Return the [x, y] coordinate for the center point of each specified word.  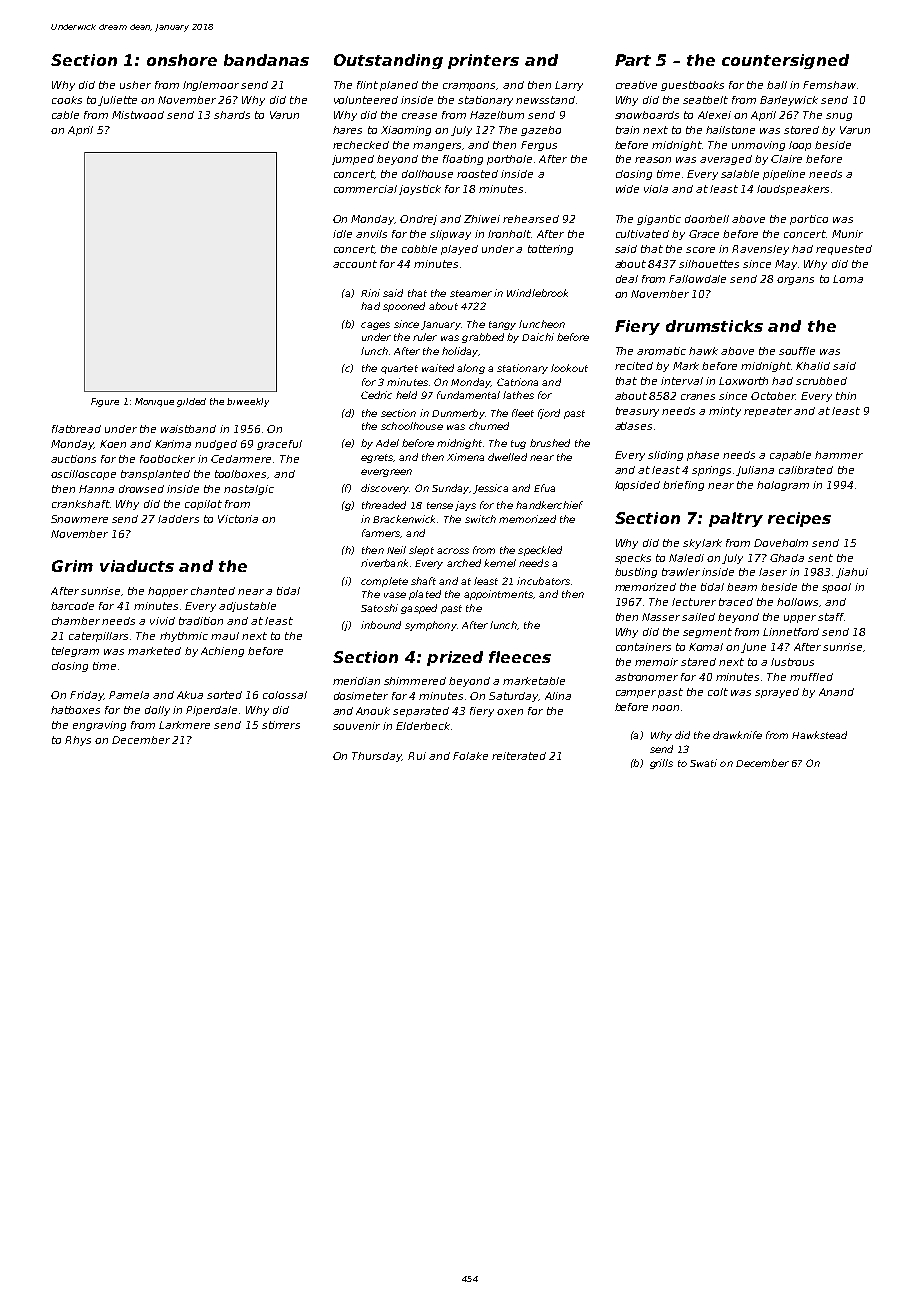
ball [777, 85]
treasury [637, 412]
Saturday [513, 697]
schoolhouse [412, 426]
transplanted [155, 475]
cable [65, 115]
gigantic [659, 220]
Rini [370, 293]
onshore [182, 60]
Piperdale [211, 711]
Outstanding [388, 61]
